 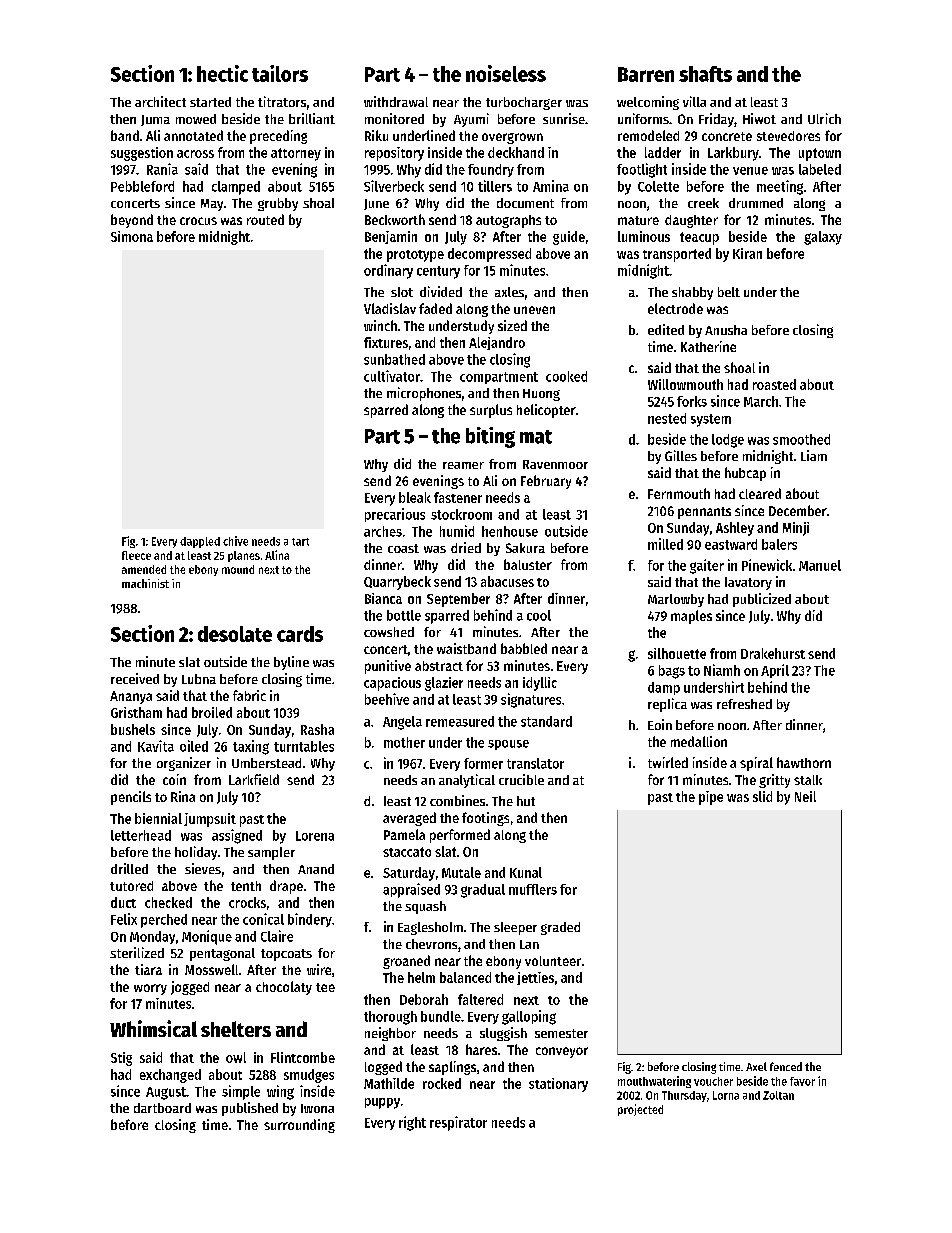 What do you see at coordinates (506, 73) in the page?
I see `noiseless` at bounding box center [506, 73].
